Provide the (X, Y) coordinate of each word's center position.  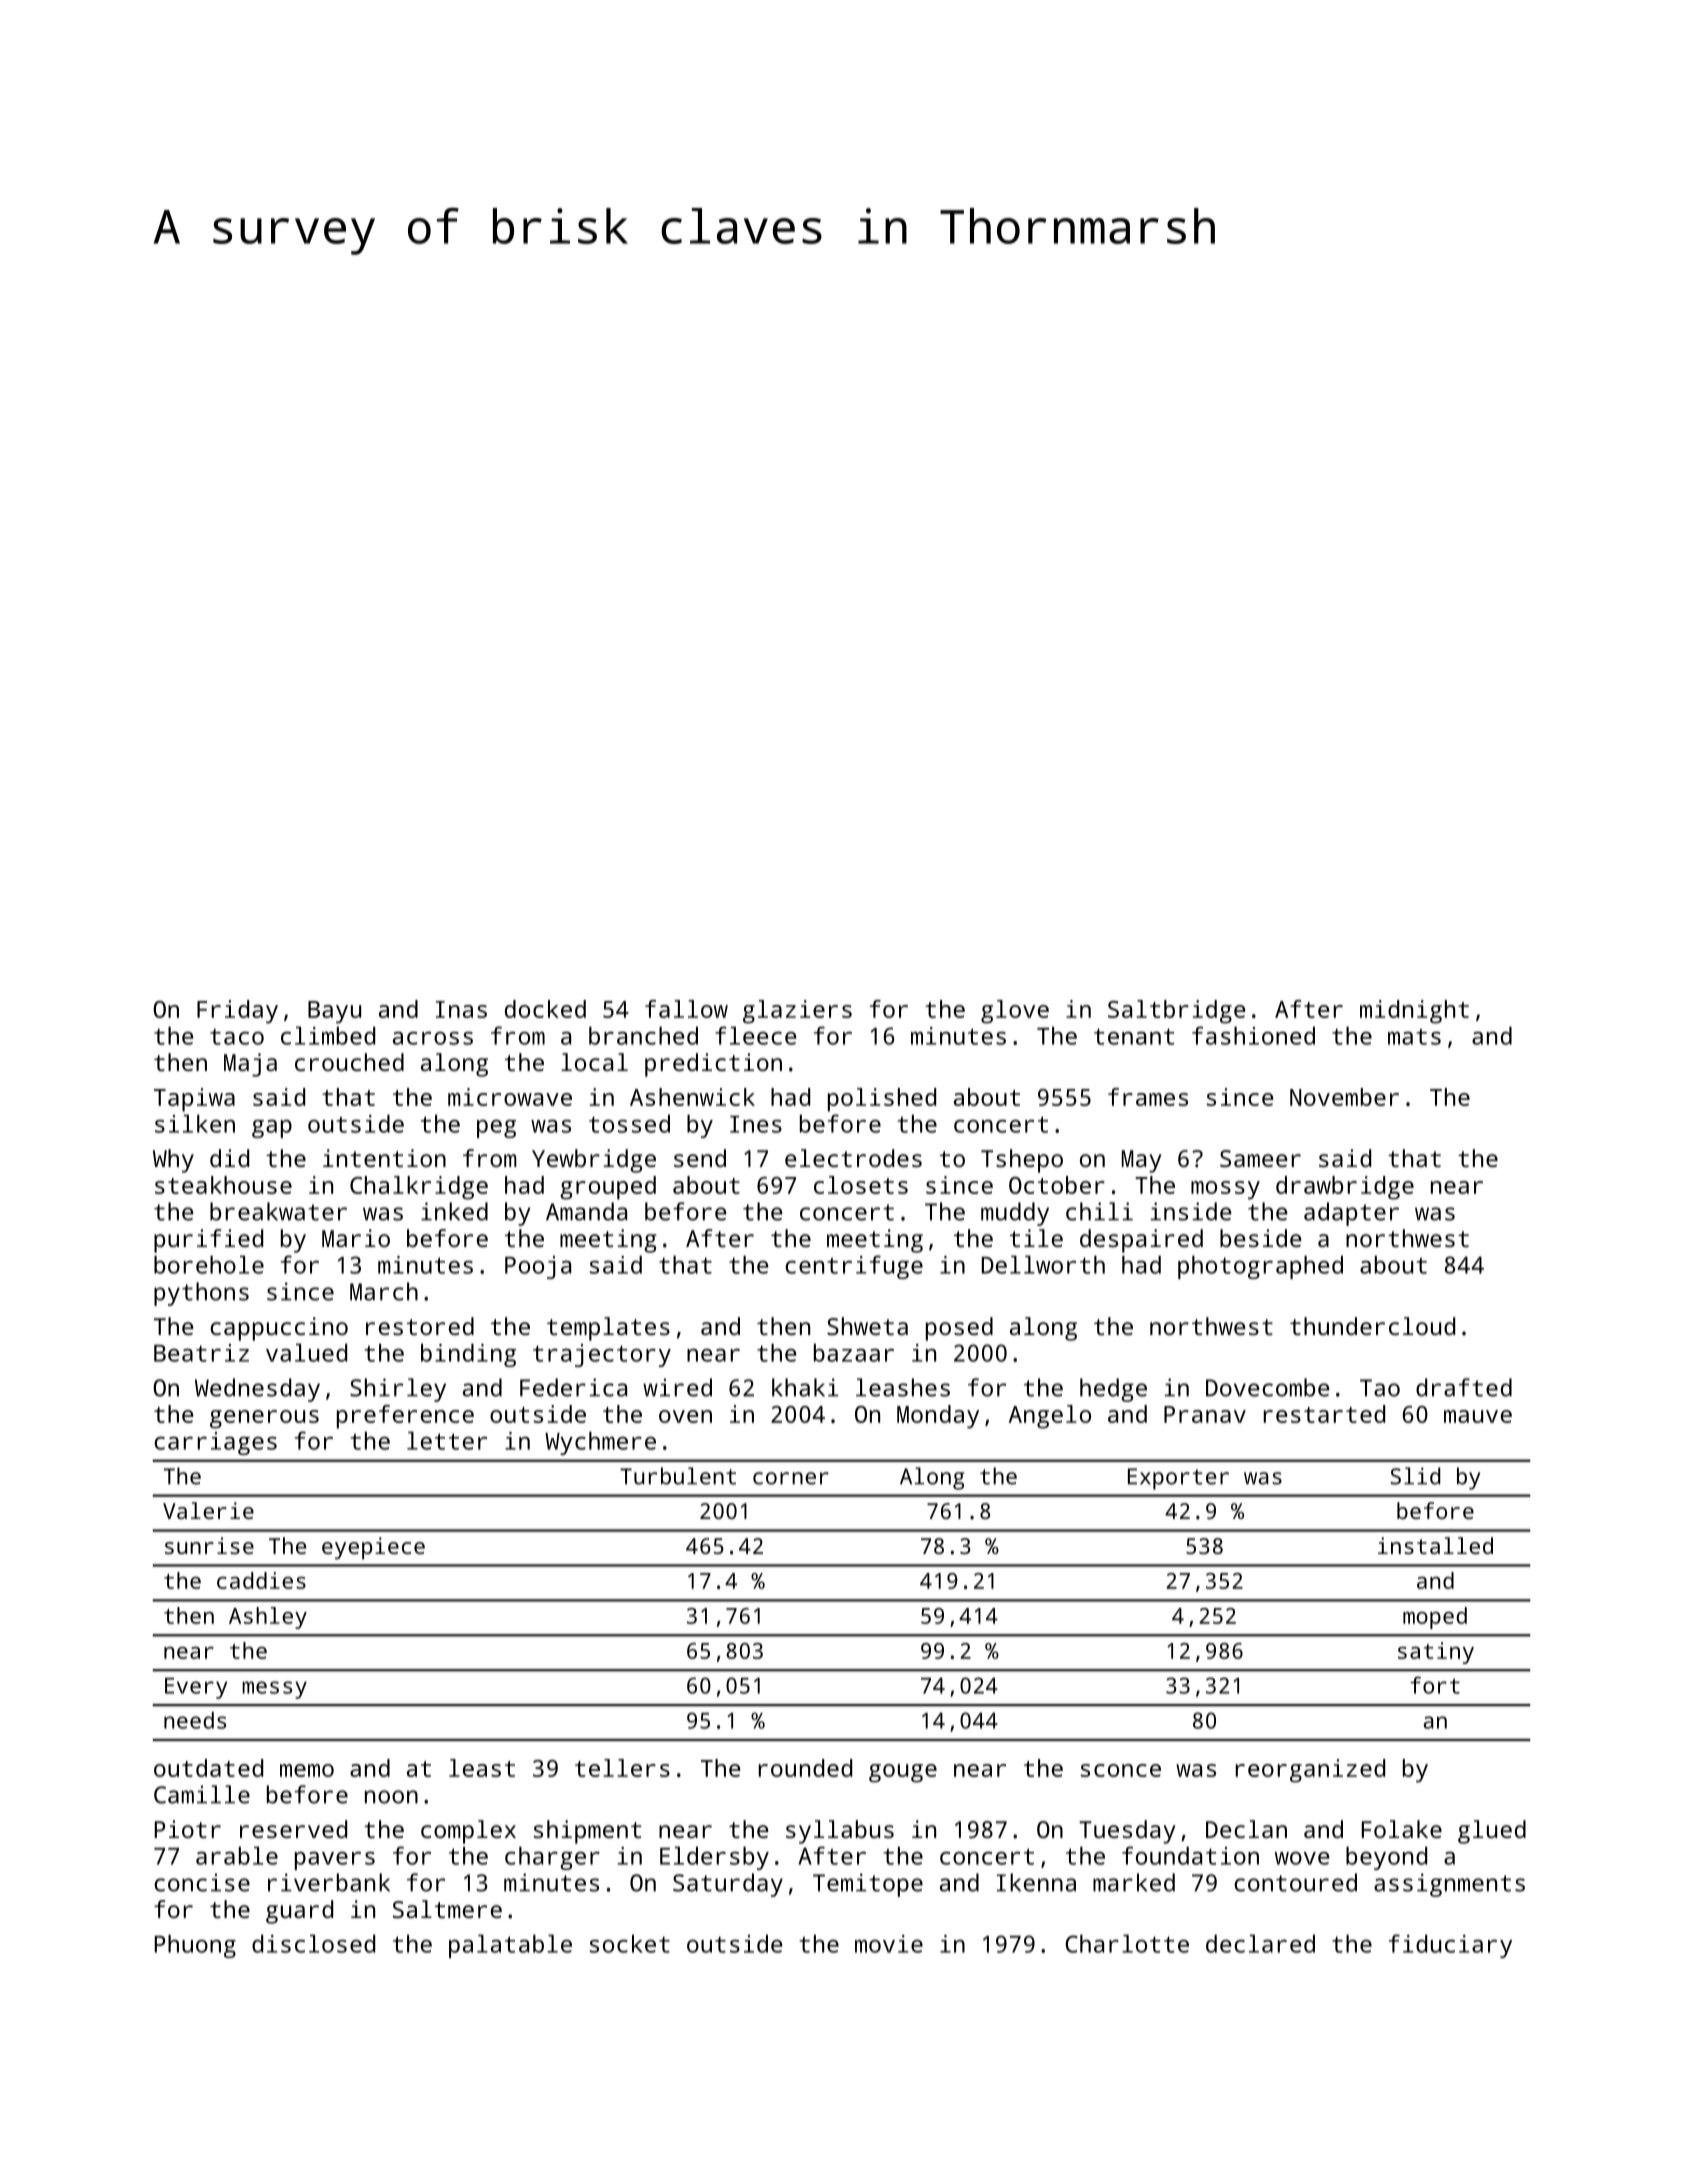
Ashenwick (692, 1097)
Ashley (268, 1618)
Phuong (195, 1946)
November (1344, 1097)
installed (1435, 1545)
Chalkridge (419, 1188)
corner (791, 1478)
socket (630, 1943)
